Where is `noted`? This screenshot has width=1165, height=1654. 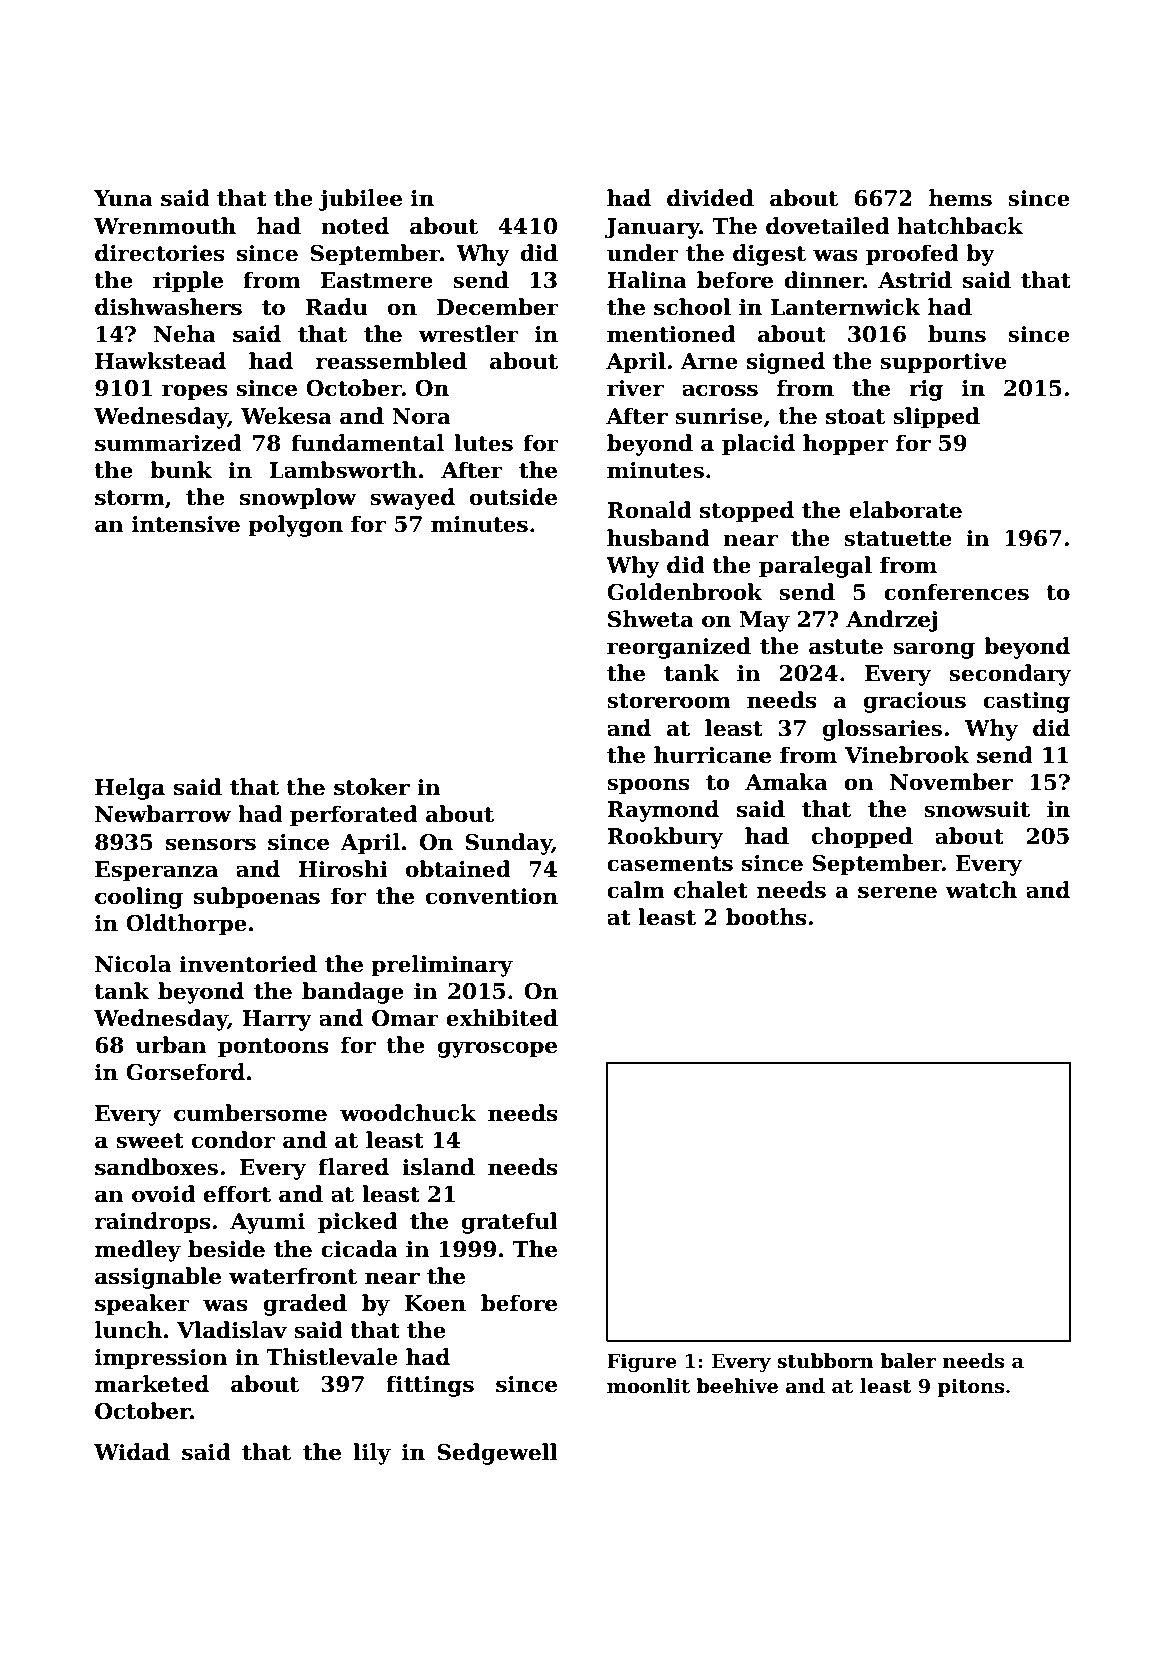
noted is located at coordinates (355, 226).
